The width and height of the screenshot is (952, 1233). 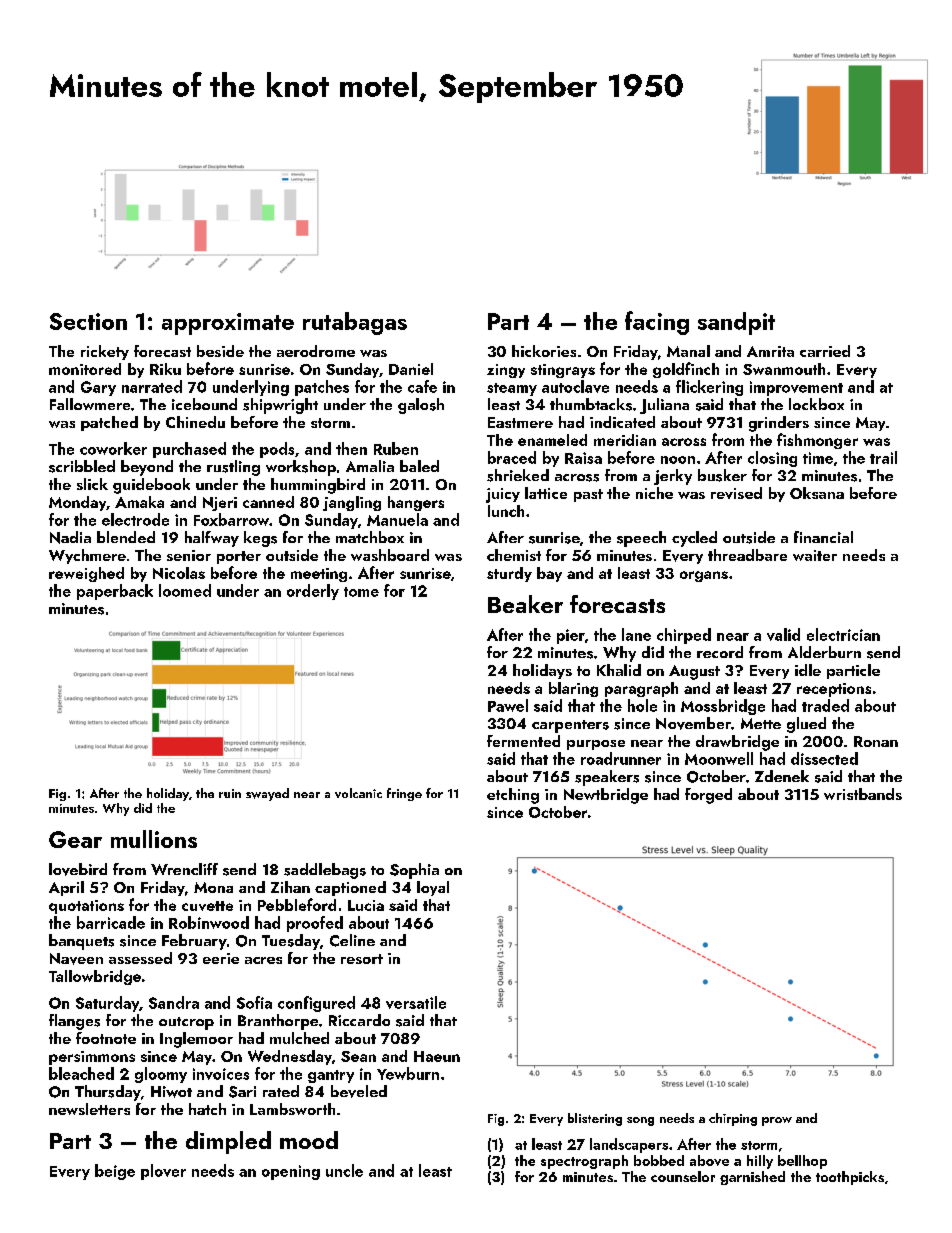 I want to click on Sophia, so click(x=414, y=871).
